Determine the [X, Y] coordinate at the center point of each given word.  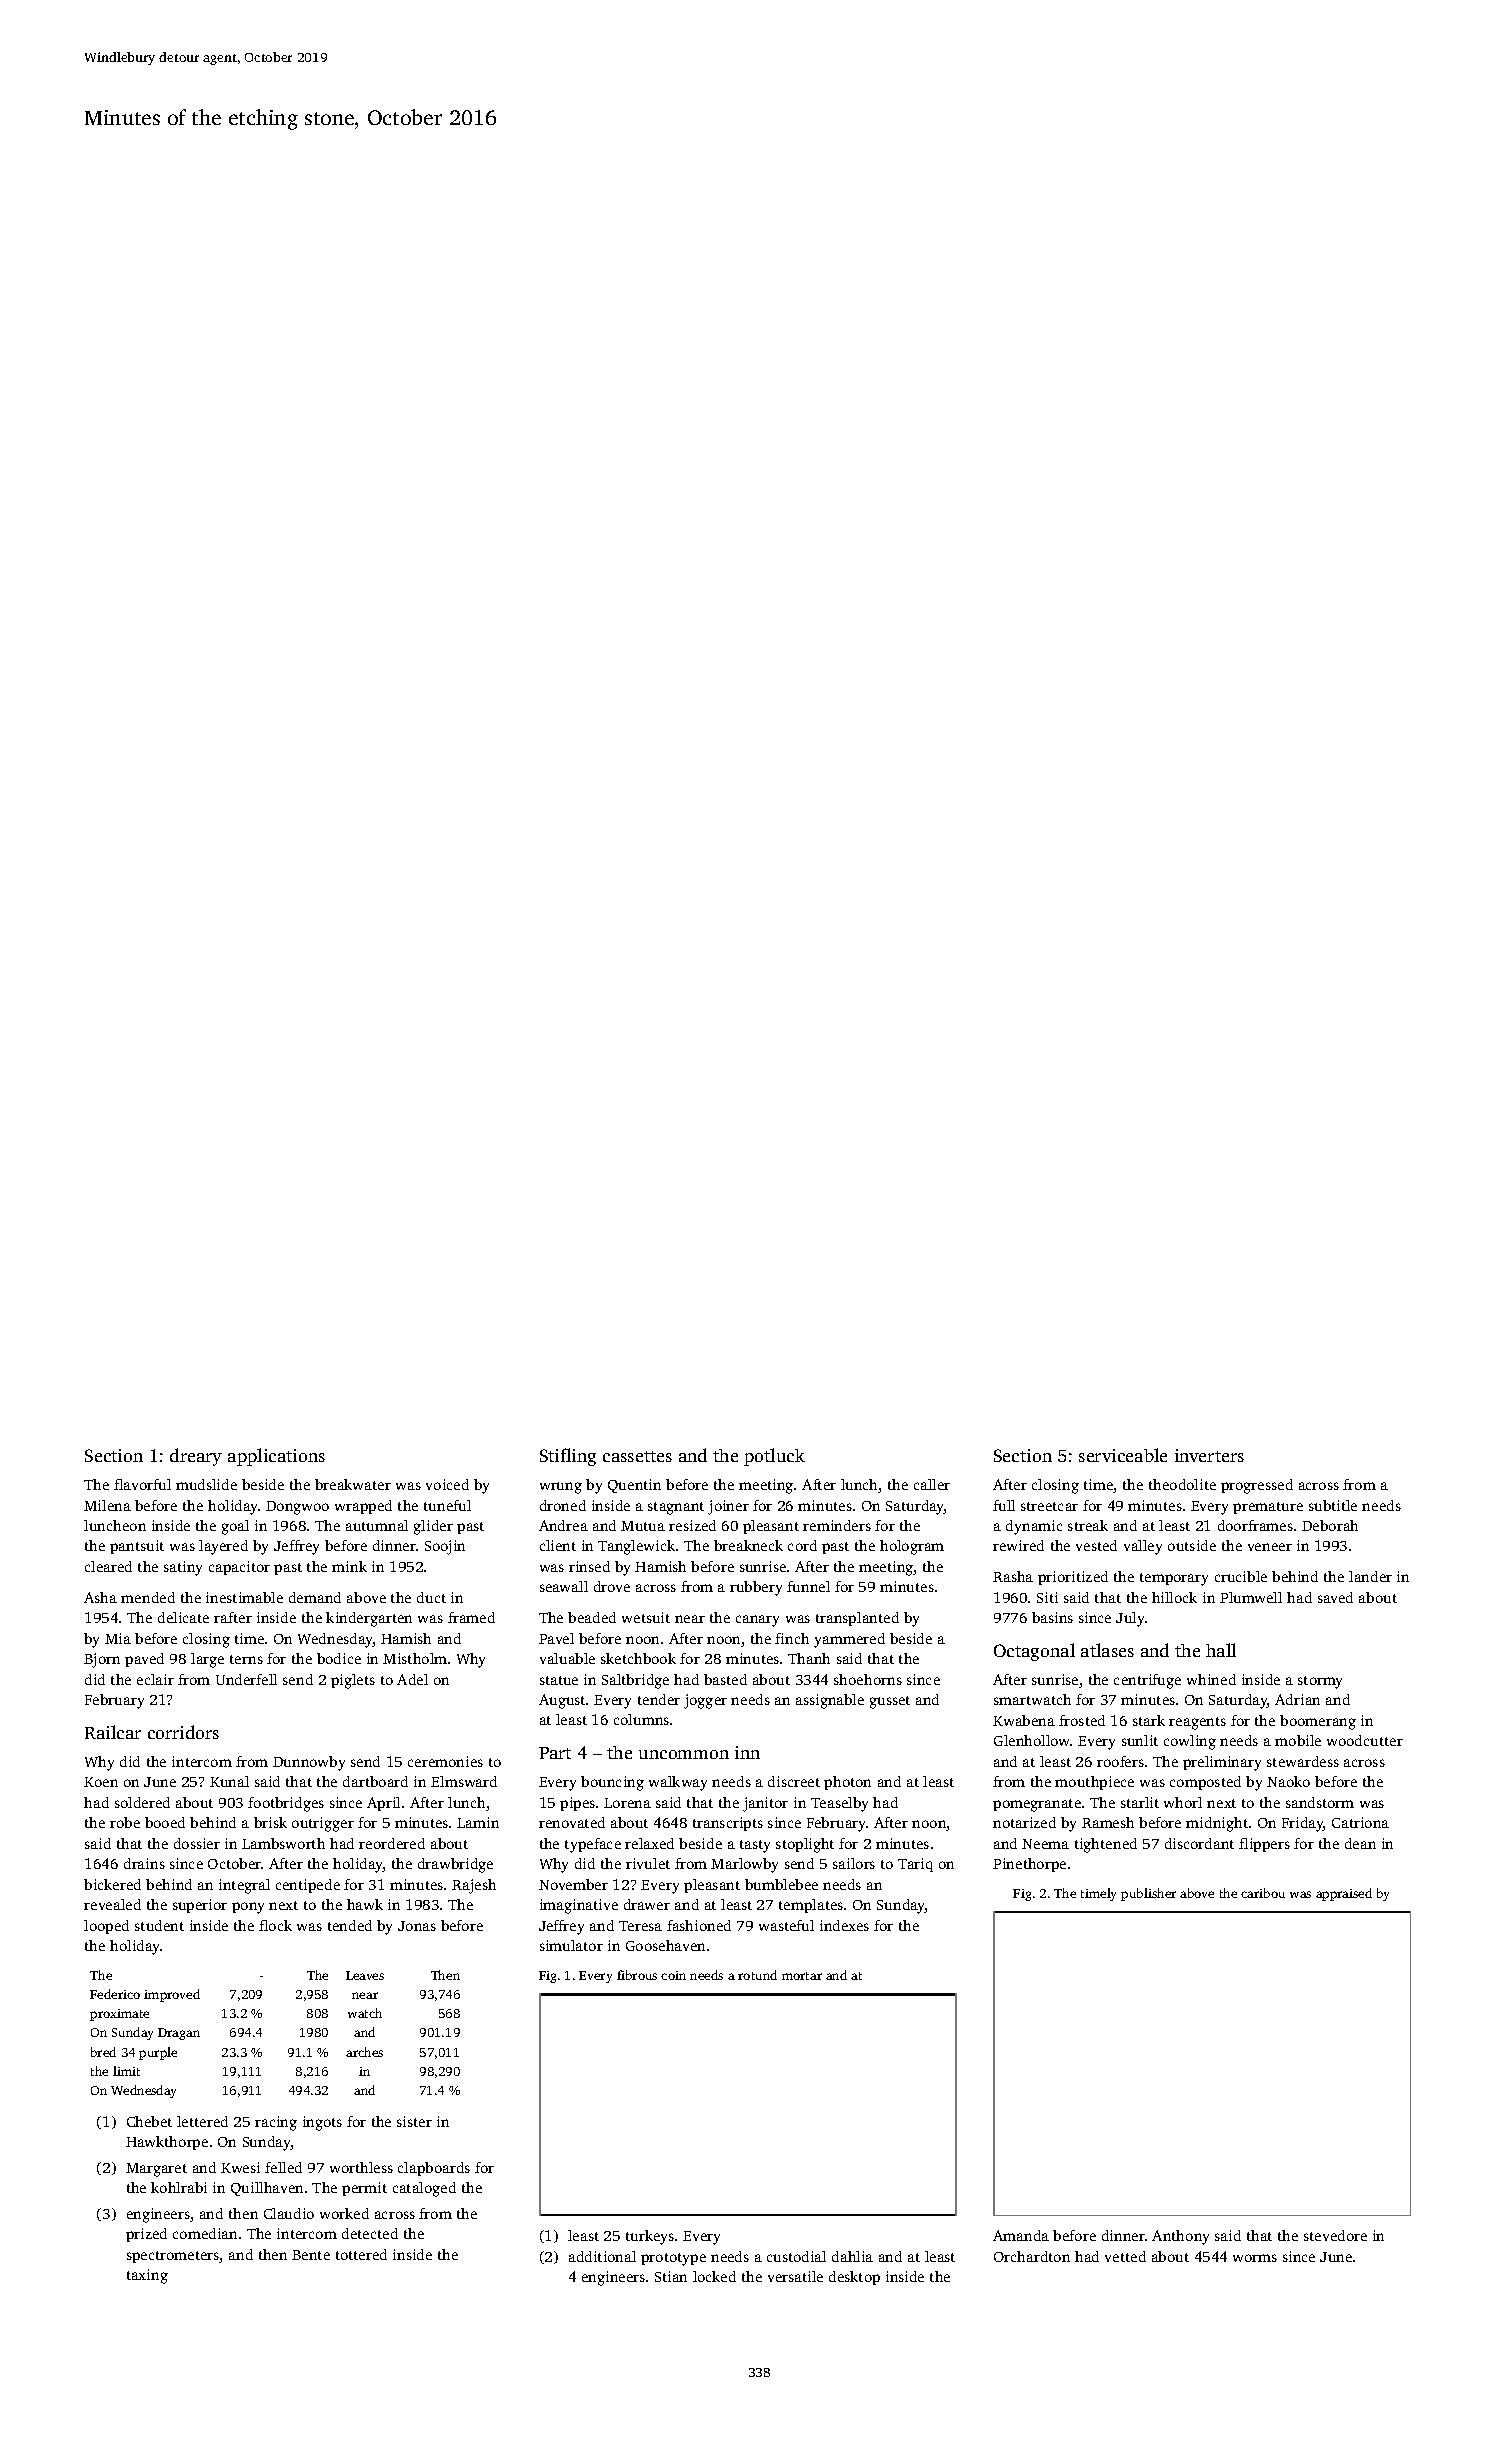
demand [315, 1597]
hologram [912, 1547]
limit [126, 2071]
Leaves [365, 1975]
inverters [1209, 1455]
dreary [196, 1457]
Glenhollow [1032, 1740]
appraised [1344, 1894]
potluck [774, 1457]
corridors [183, 1732]
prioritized [1073, 1578]
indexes [844, 1925]
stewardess [1303, 1761]
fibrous [637, 1975]
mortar [802, 1976]
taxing [147, 2276]
